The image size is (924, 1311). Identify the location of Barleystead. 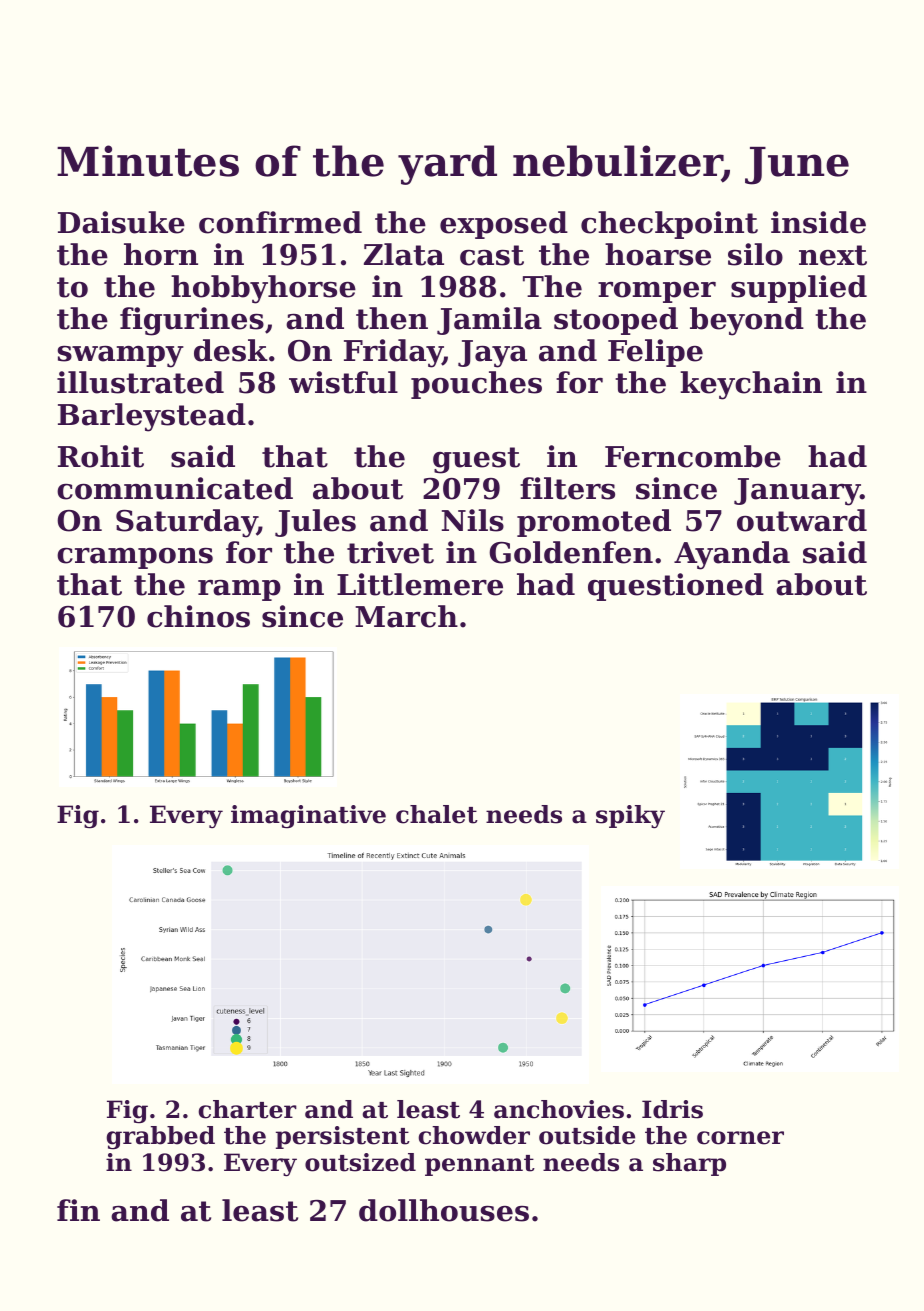
(152, 417).
